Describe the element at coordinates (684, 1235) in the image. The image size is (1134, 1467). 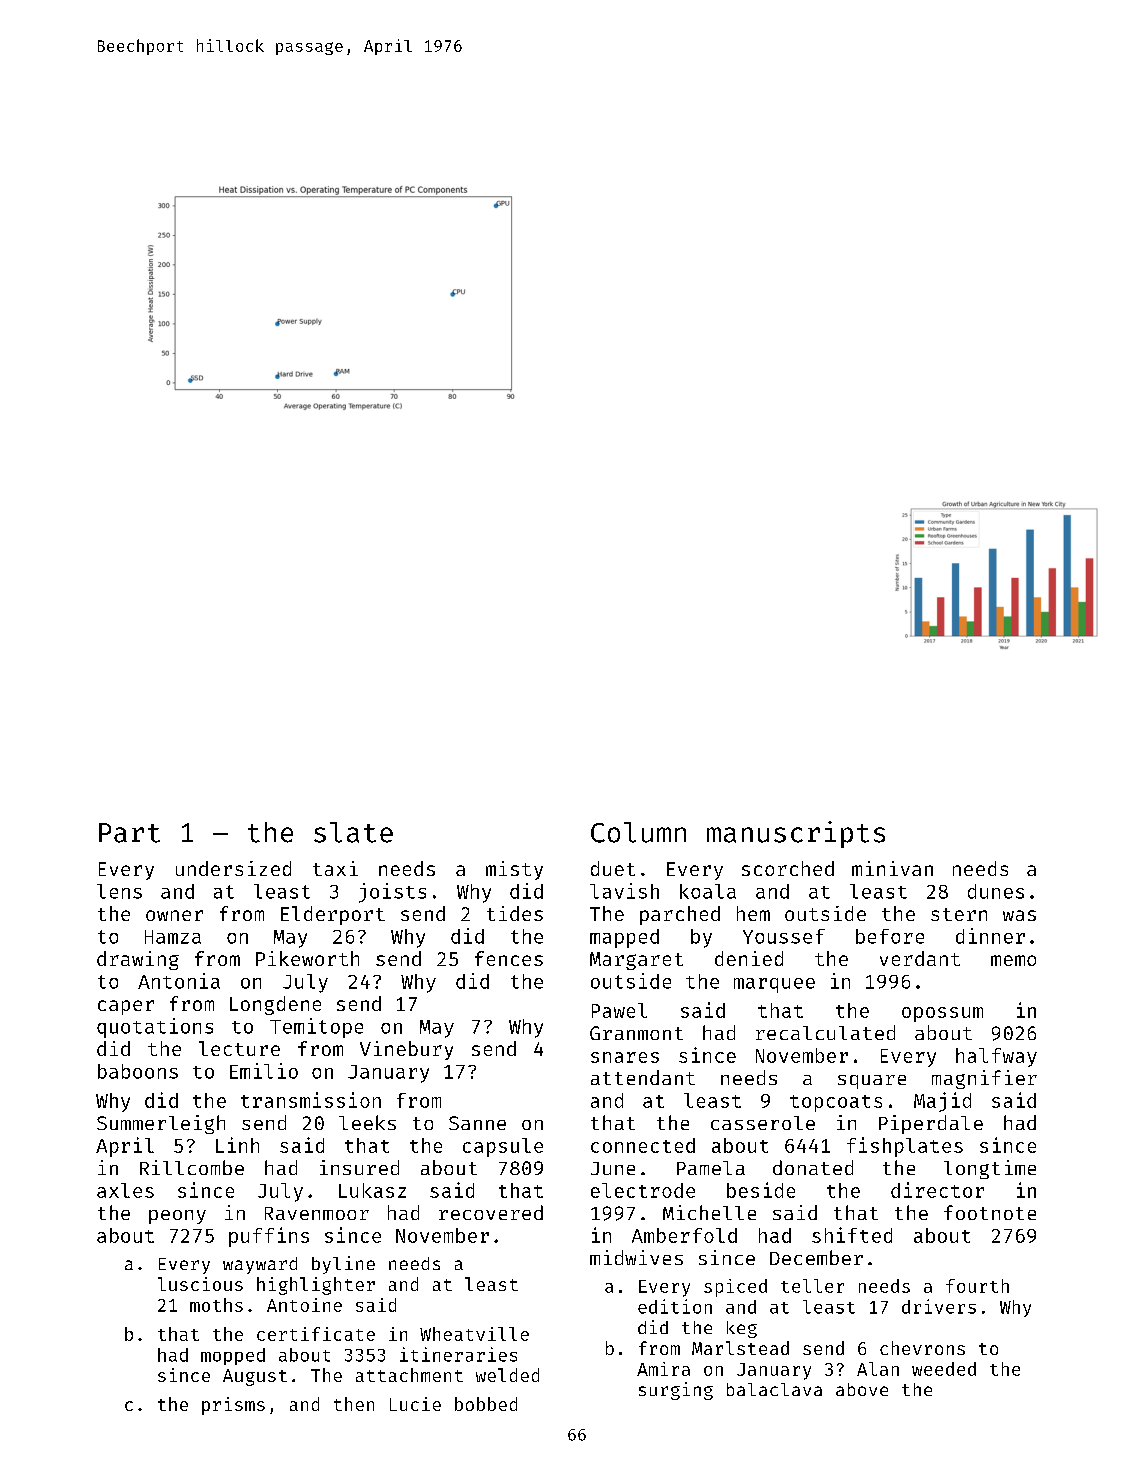
I see `Amberfold` at that location.
